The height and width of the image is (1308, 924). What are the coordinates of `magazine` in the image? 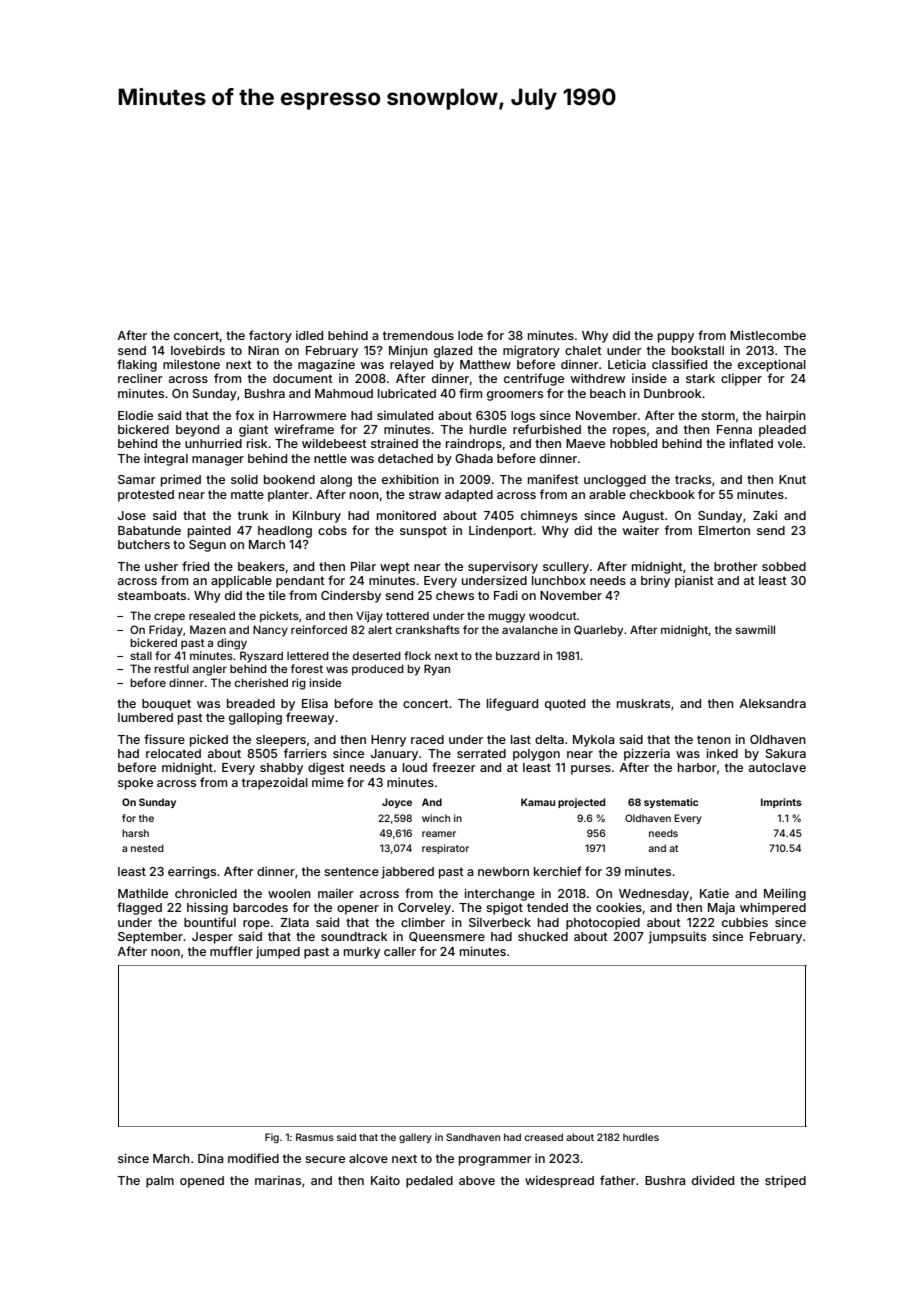 It's located at (326, 365).
